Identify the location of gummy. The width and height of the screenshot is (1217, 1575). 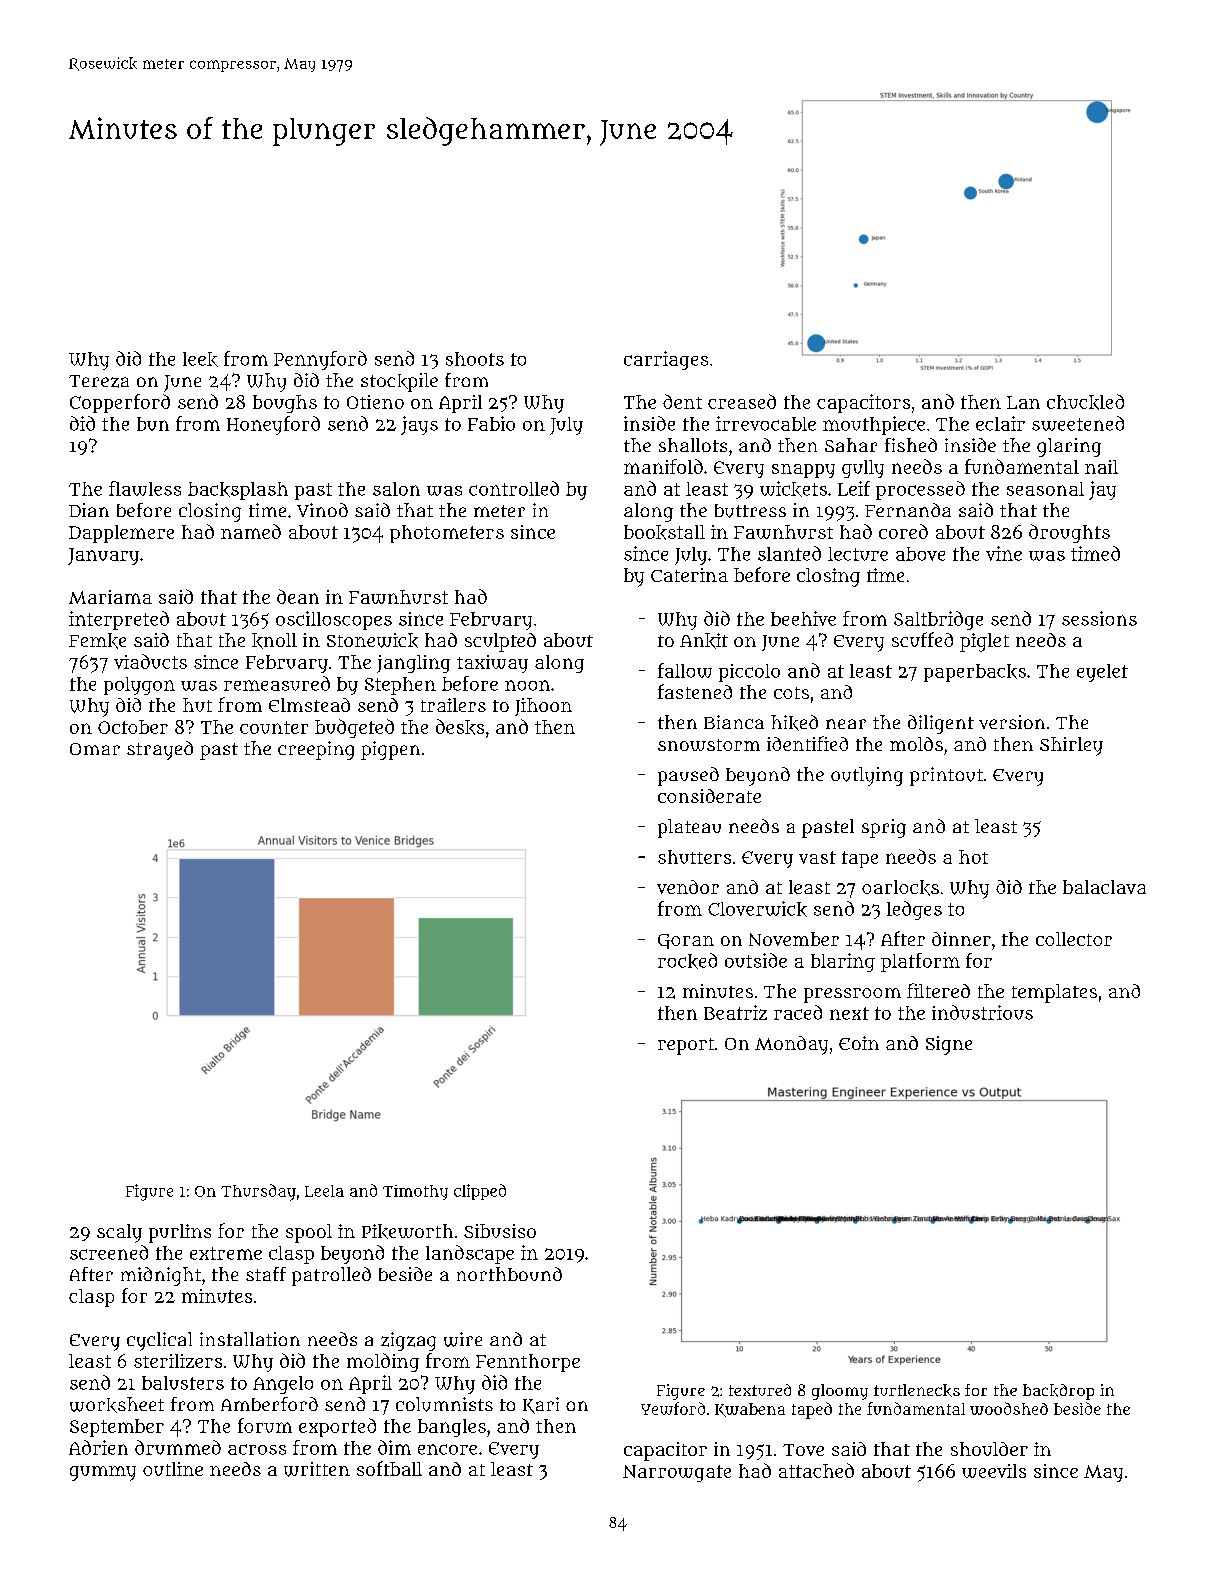
(103, 1473).
